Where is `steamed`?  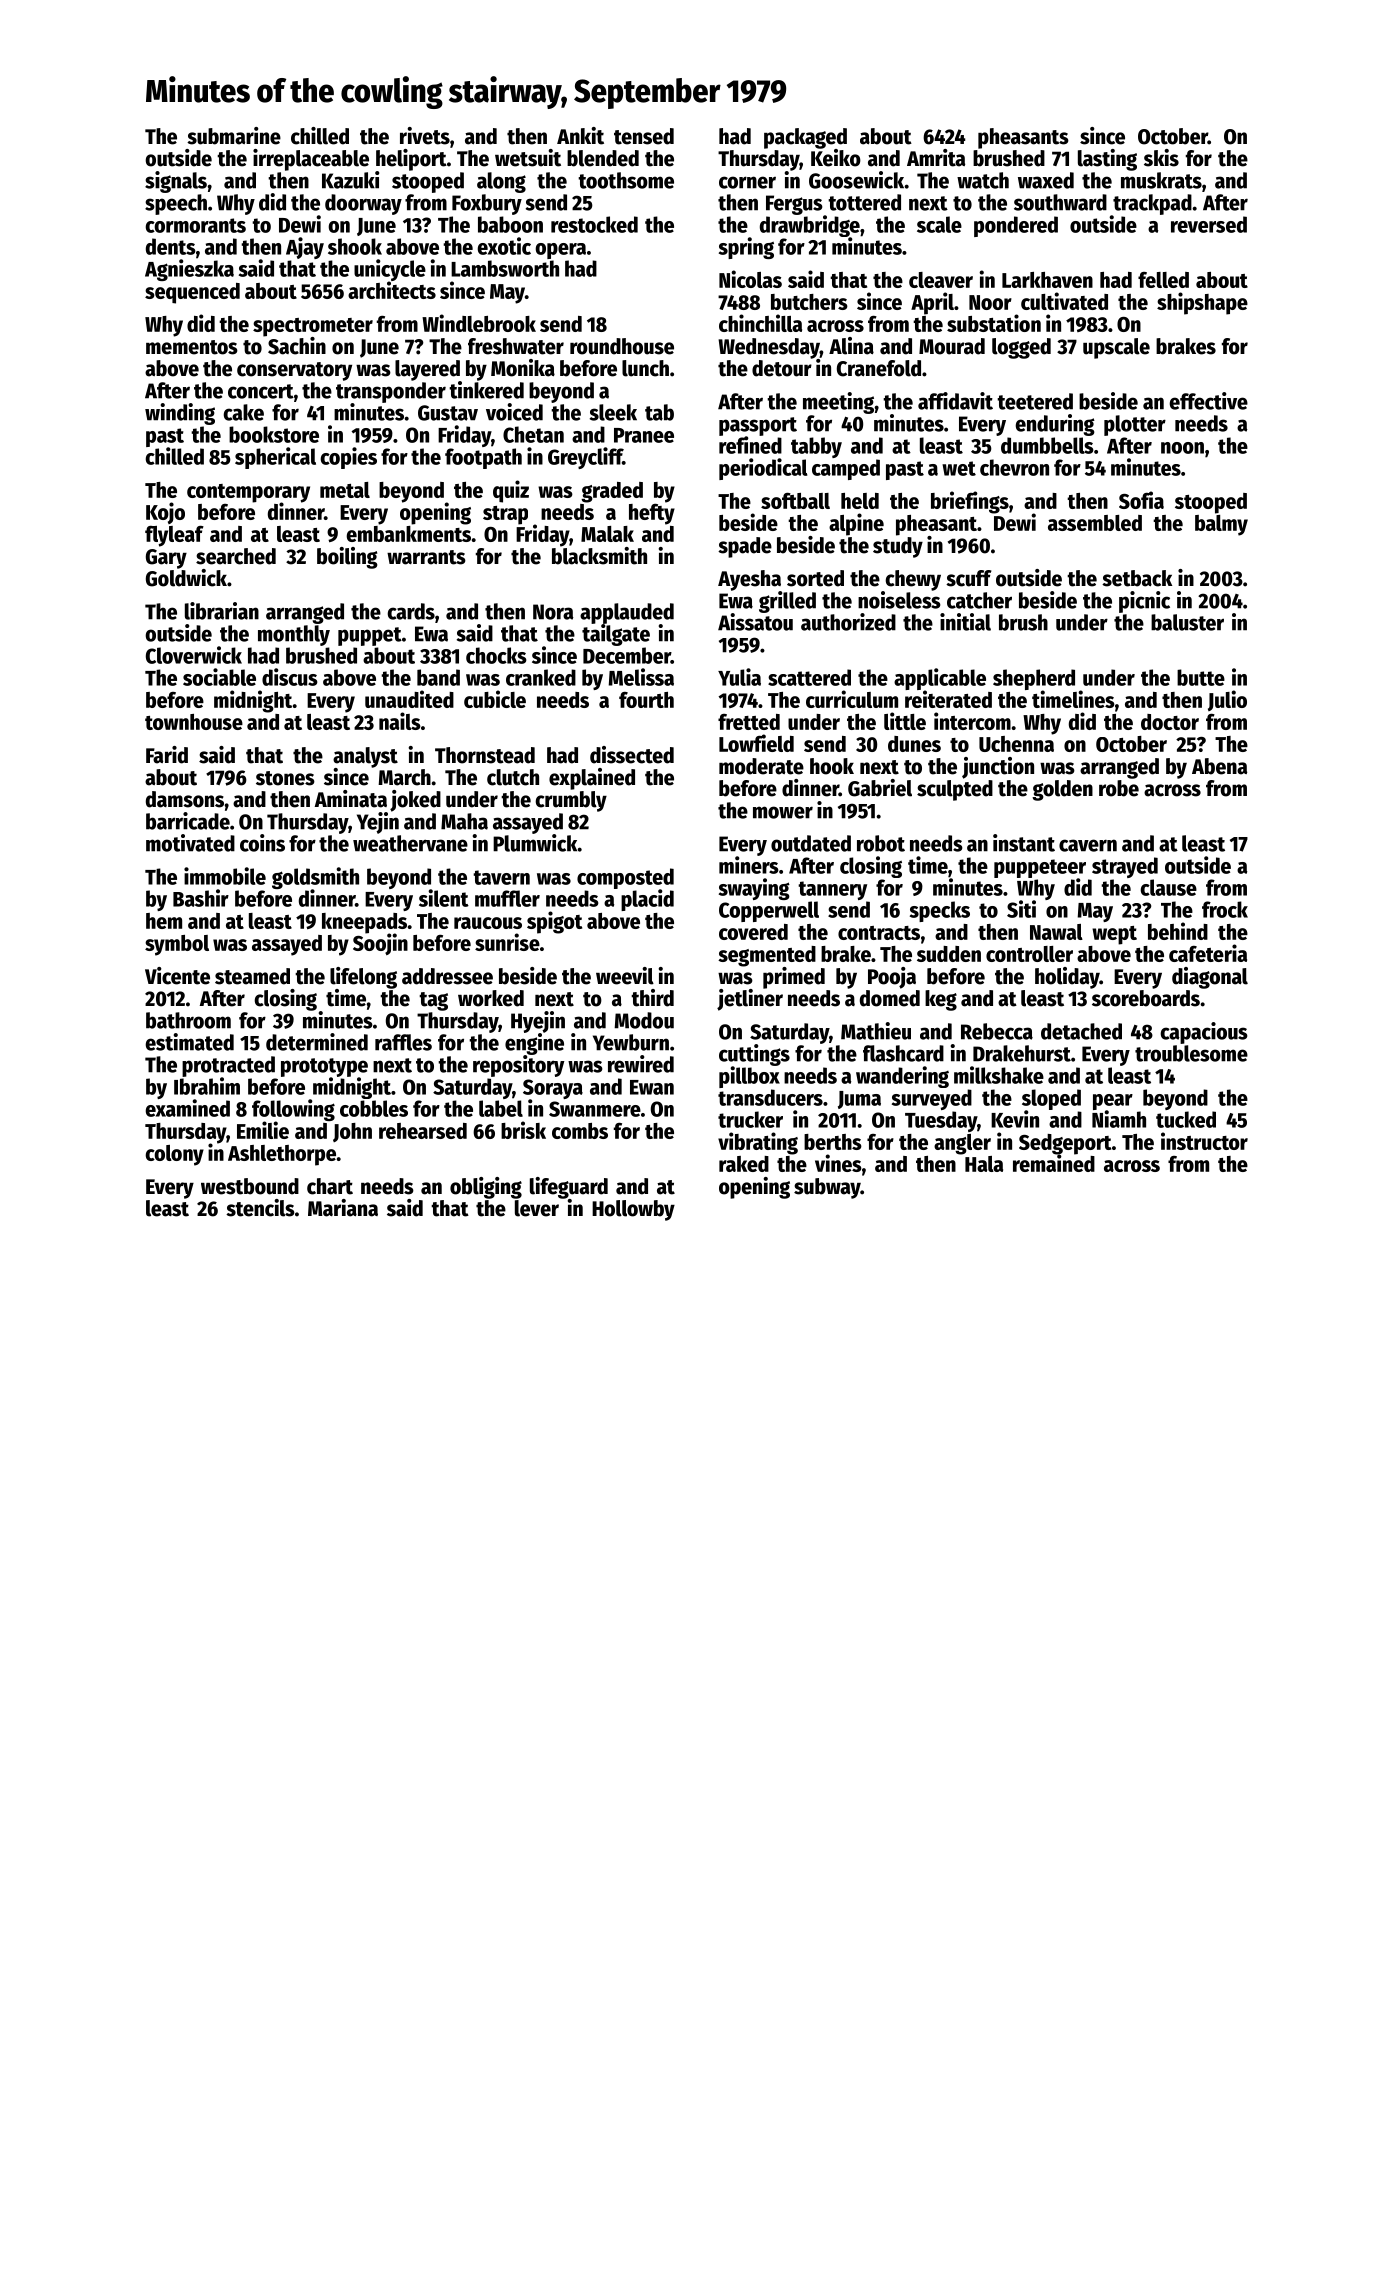 steamed is located at coordinates (252, 976).
